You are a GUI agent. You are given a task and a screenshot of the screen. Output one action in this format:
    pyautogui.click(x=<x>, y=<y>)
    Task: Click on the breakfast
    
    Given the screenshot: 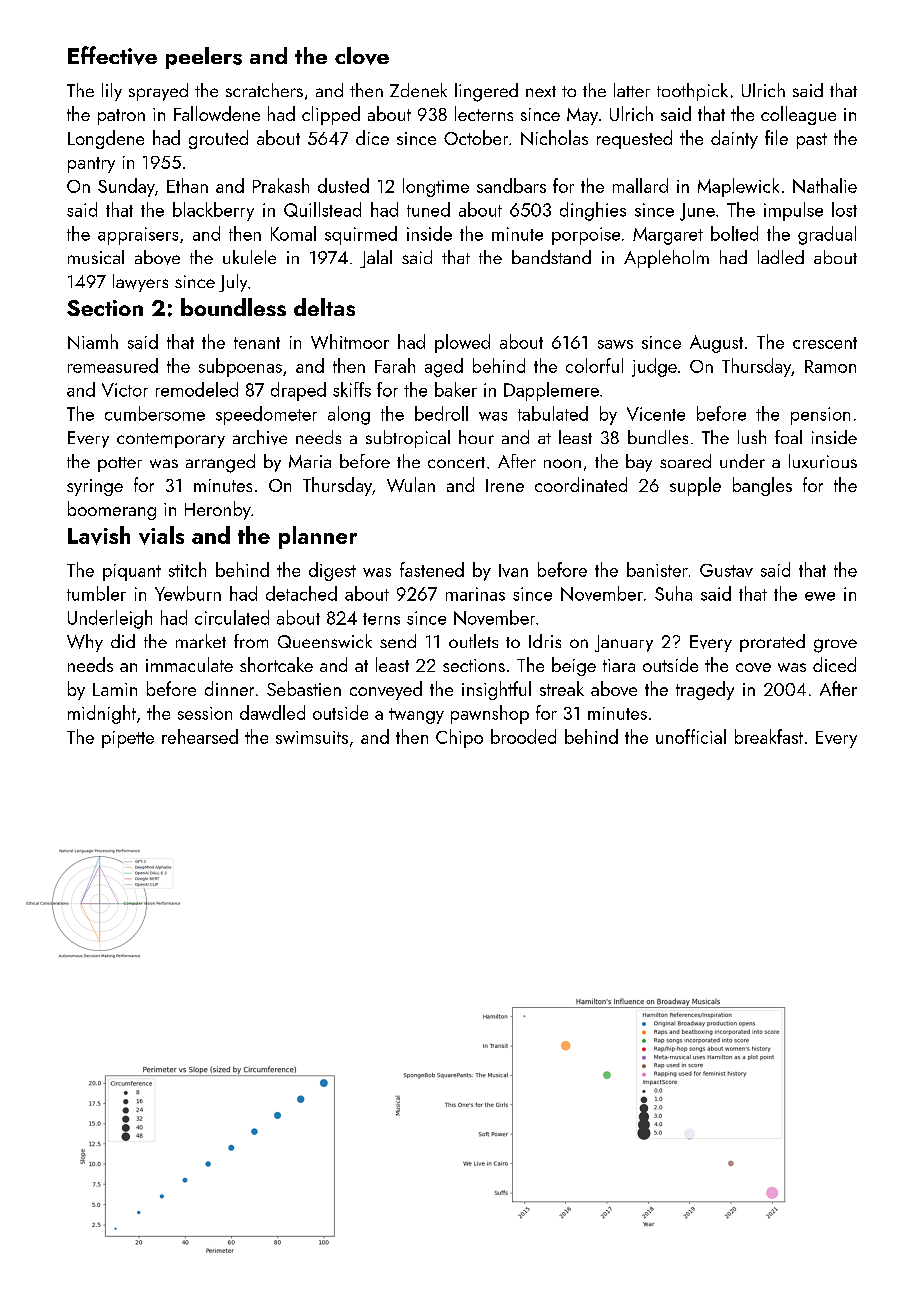 What is the action you would take?
    pyautogui.click(x=769, y=736)
